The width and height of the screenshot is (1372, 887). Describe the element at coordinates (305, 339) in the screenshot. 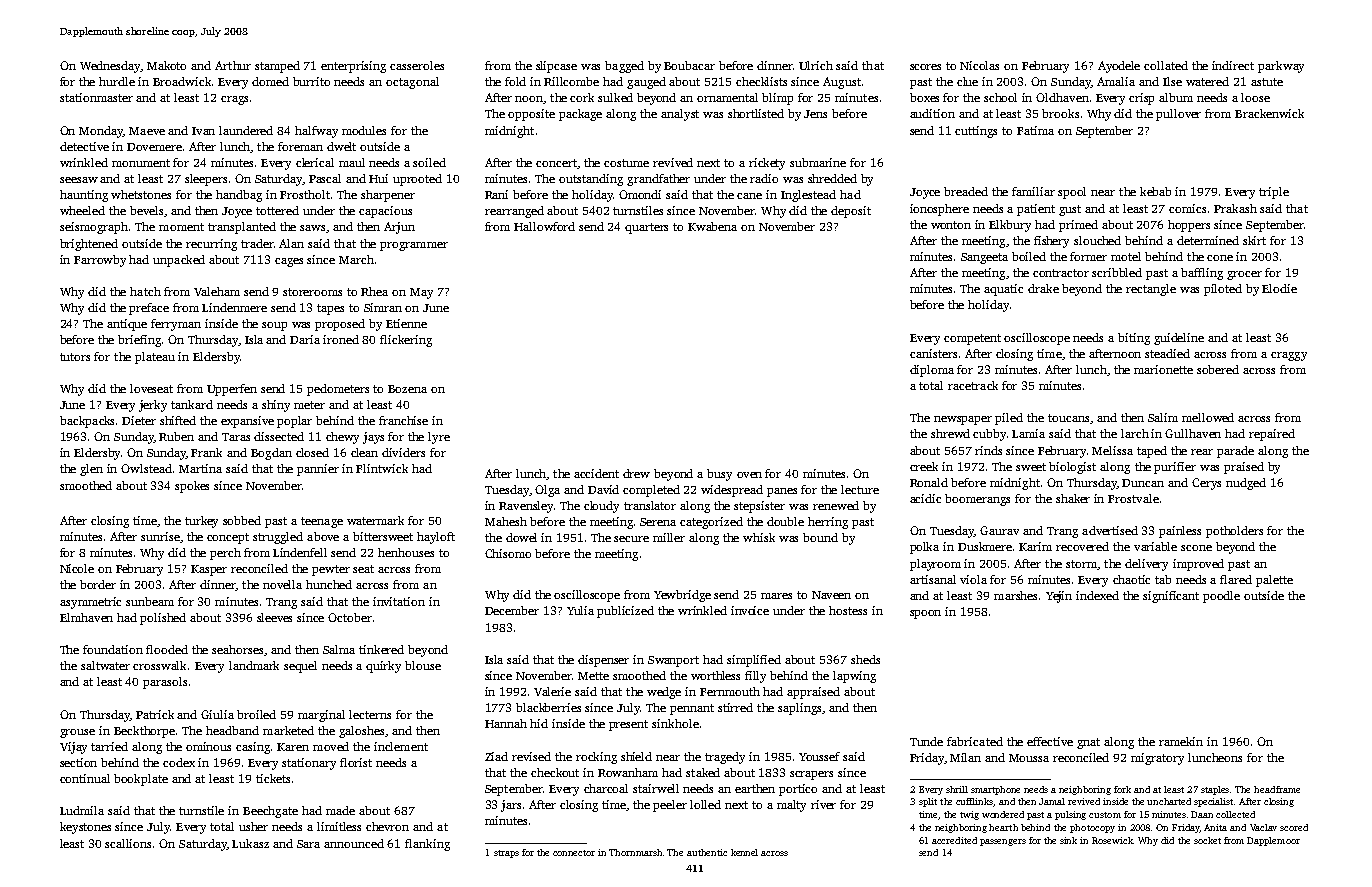

I see `Daria` at that location.
